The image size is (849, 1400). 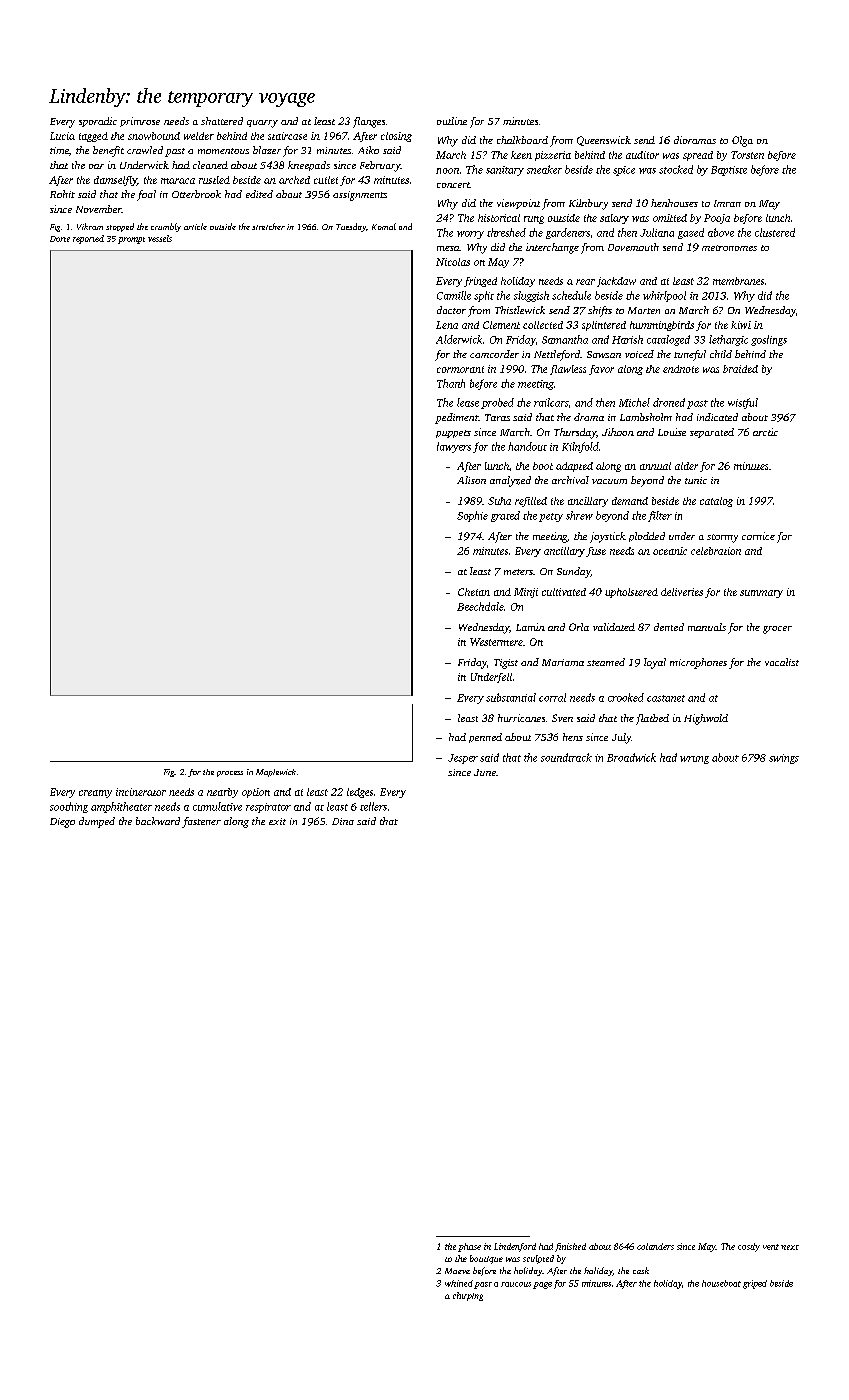 I want to click on Maeve, so click(x=457, y=1271).
